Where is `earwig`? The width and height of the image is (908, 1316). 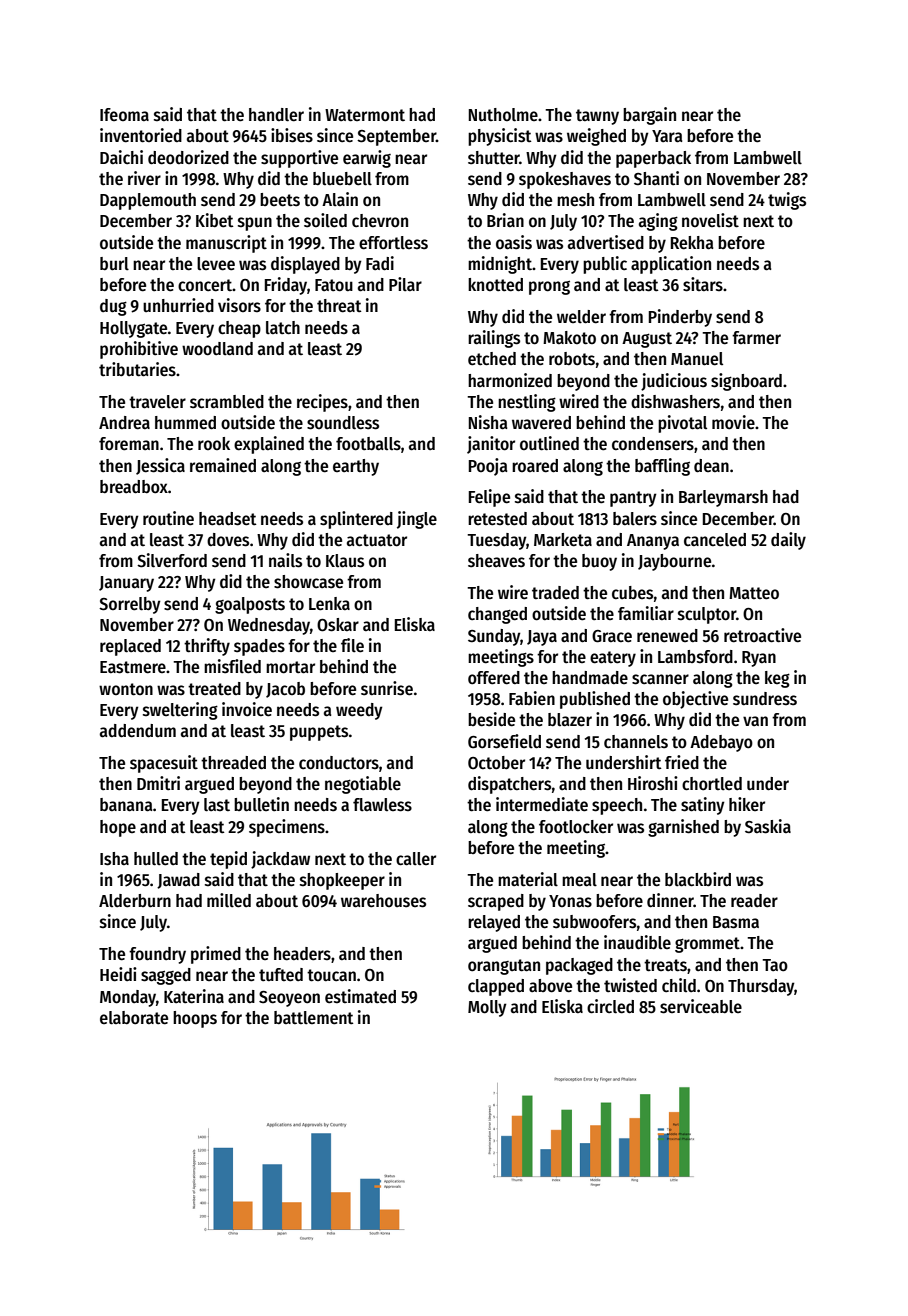 earwig is located at coordinates (367, 159).
